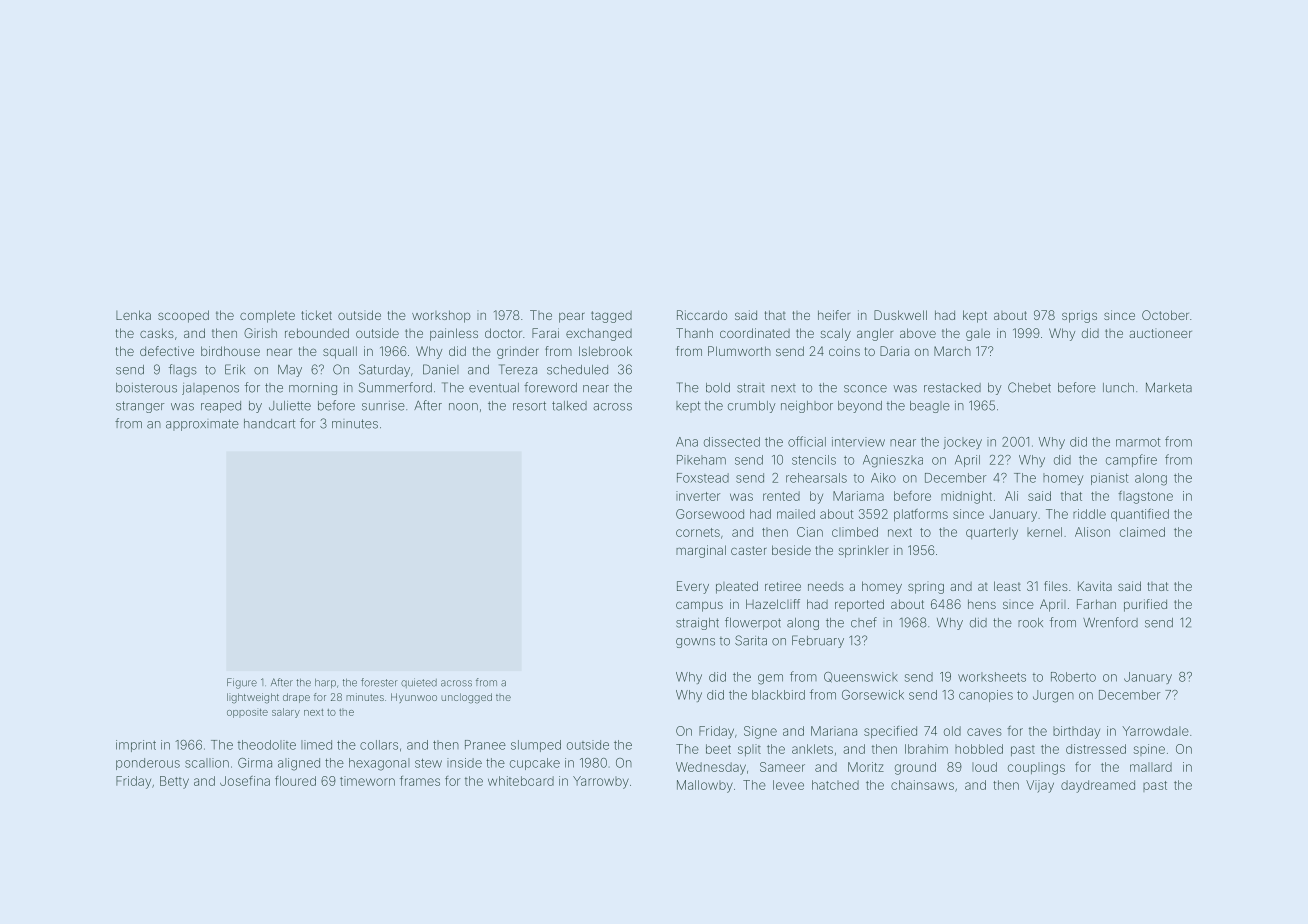 This screenshot has height=924, width=1308. I want to click on worksheets, so click(992, 677).
